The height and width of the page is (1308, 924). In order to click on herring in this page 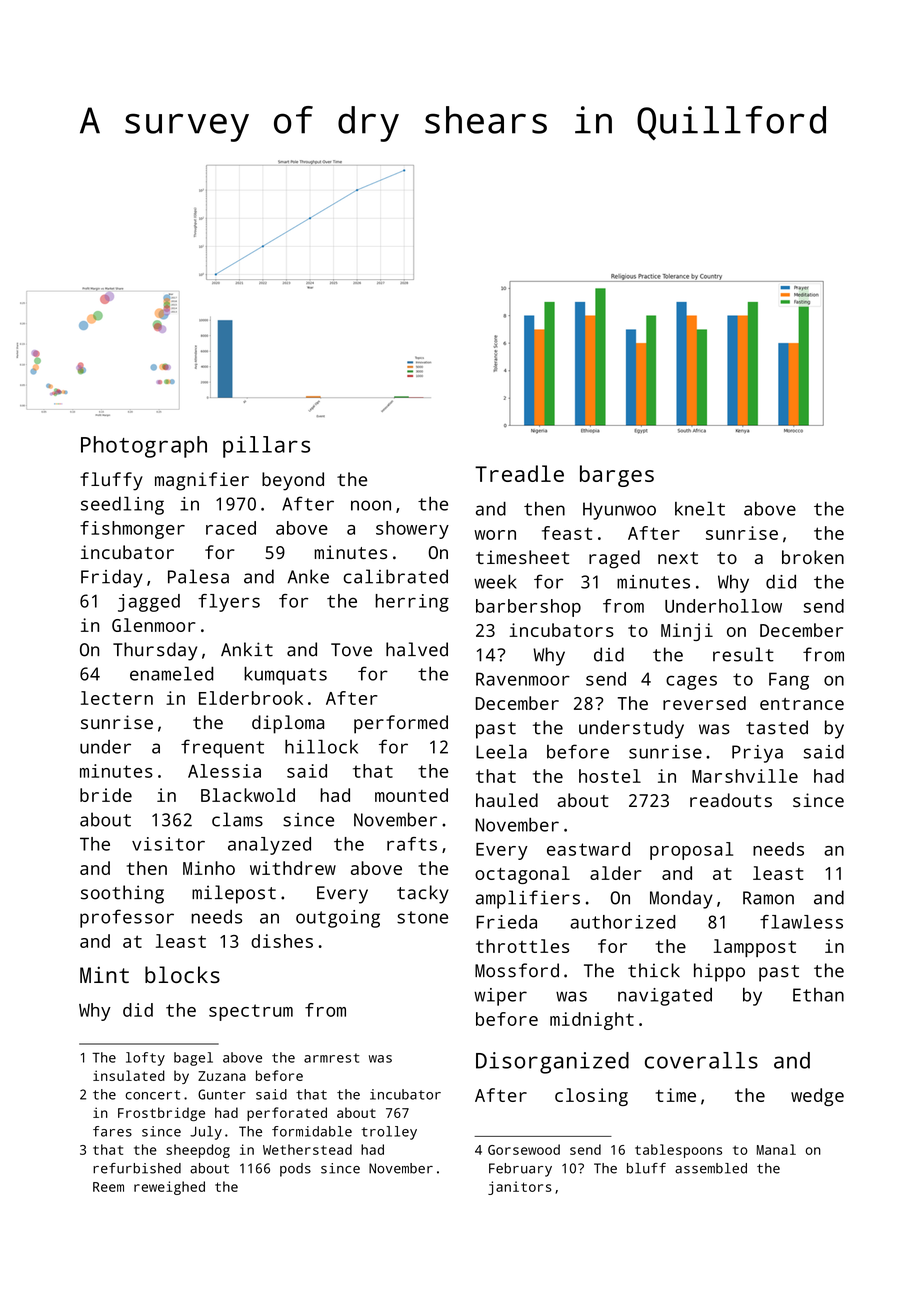, I will do `click(412, 603)`.
